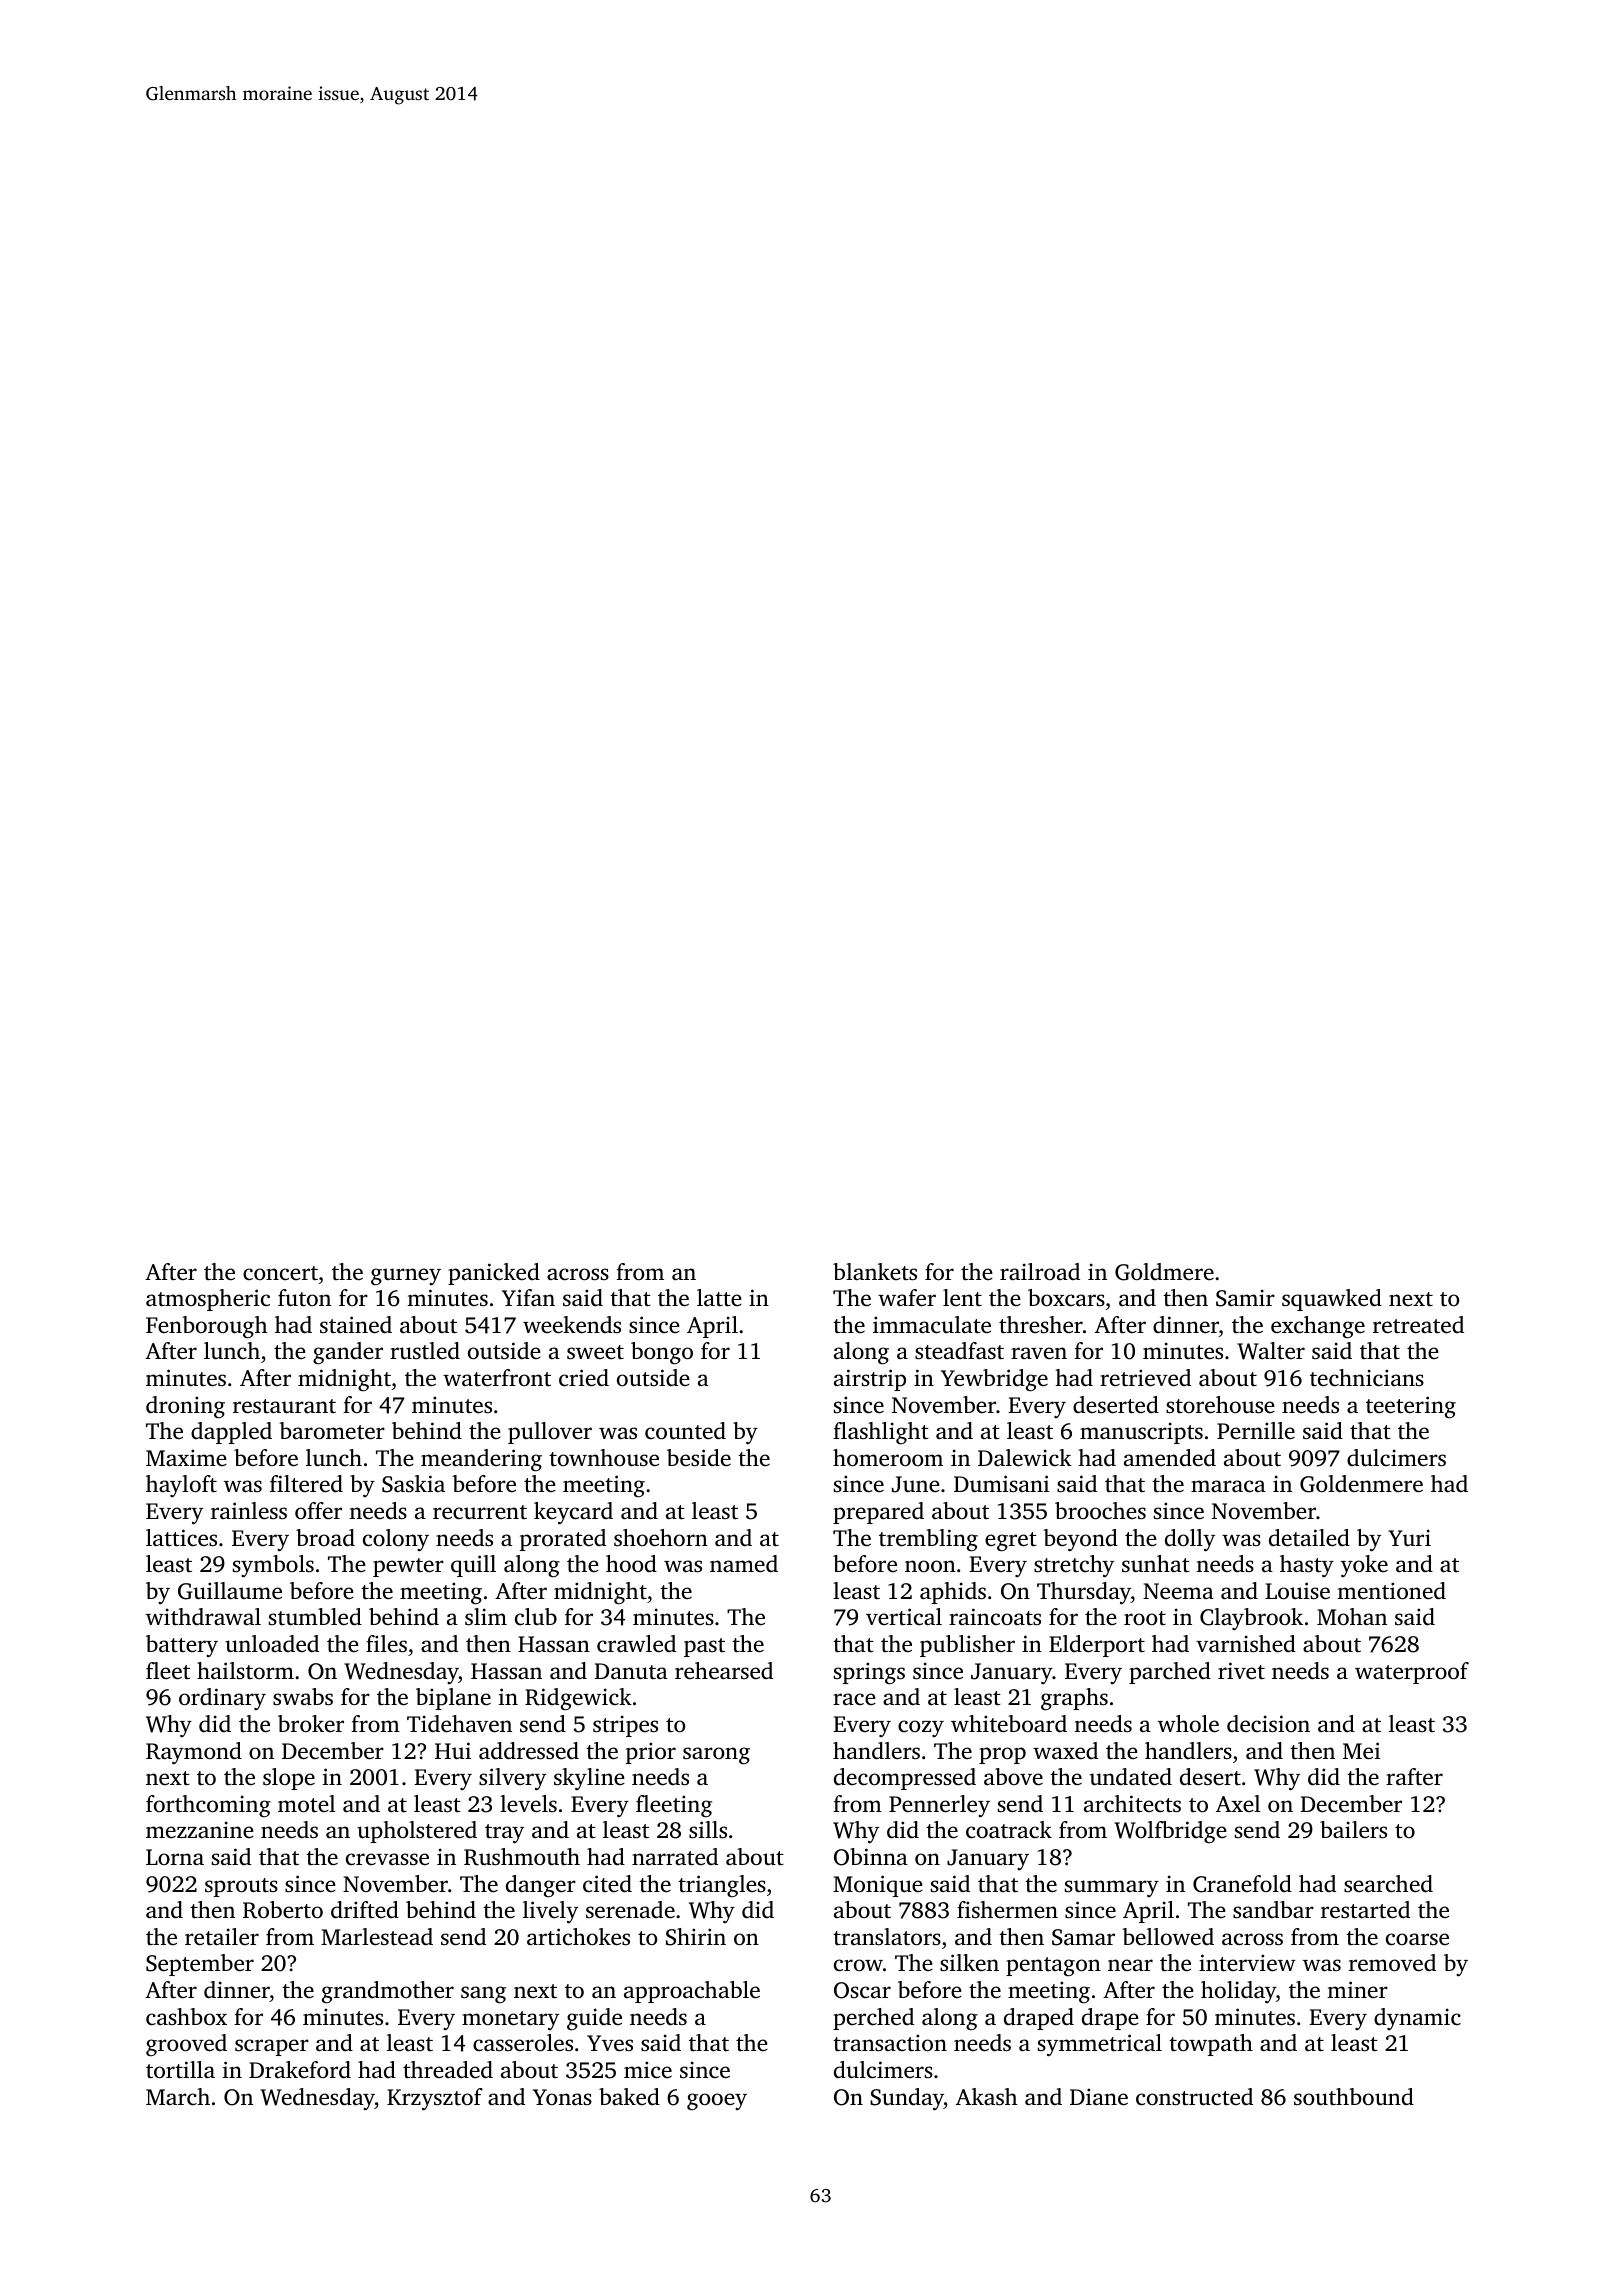 This screenshot has height=2292, width=1620. Describe the element at coordinates (1132, 1804) in the screenshot. I see `architects` at that location.
